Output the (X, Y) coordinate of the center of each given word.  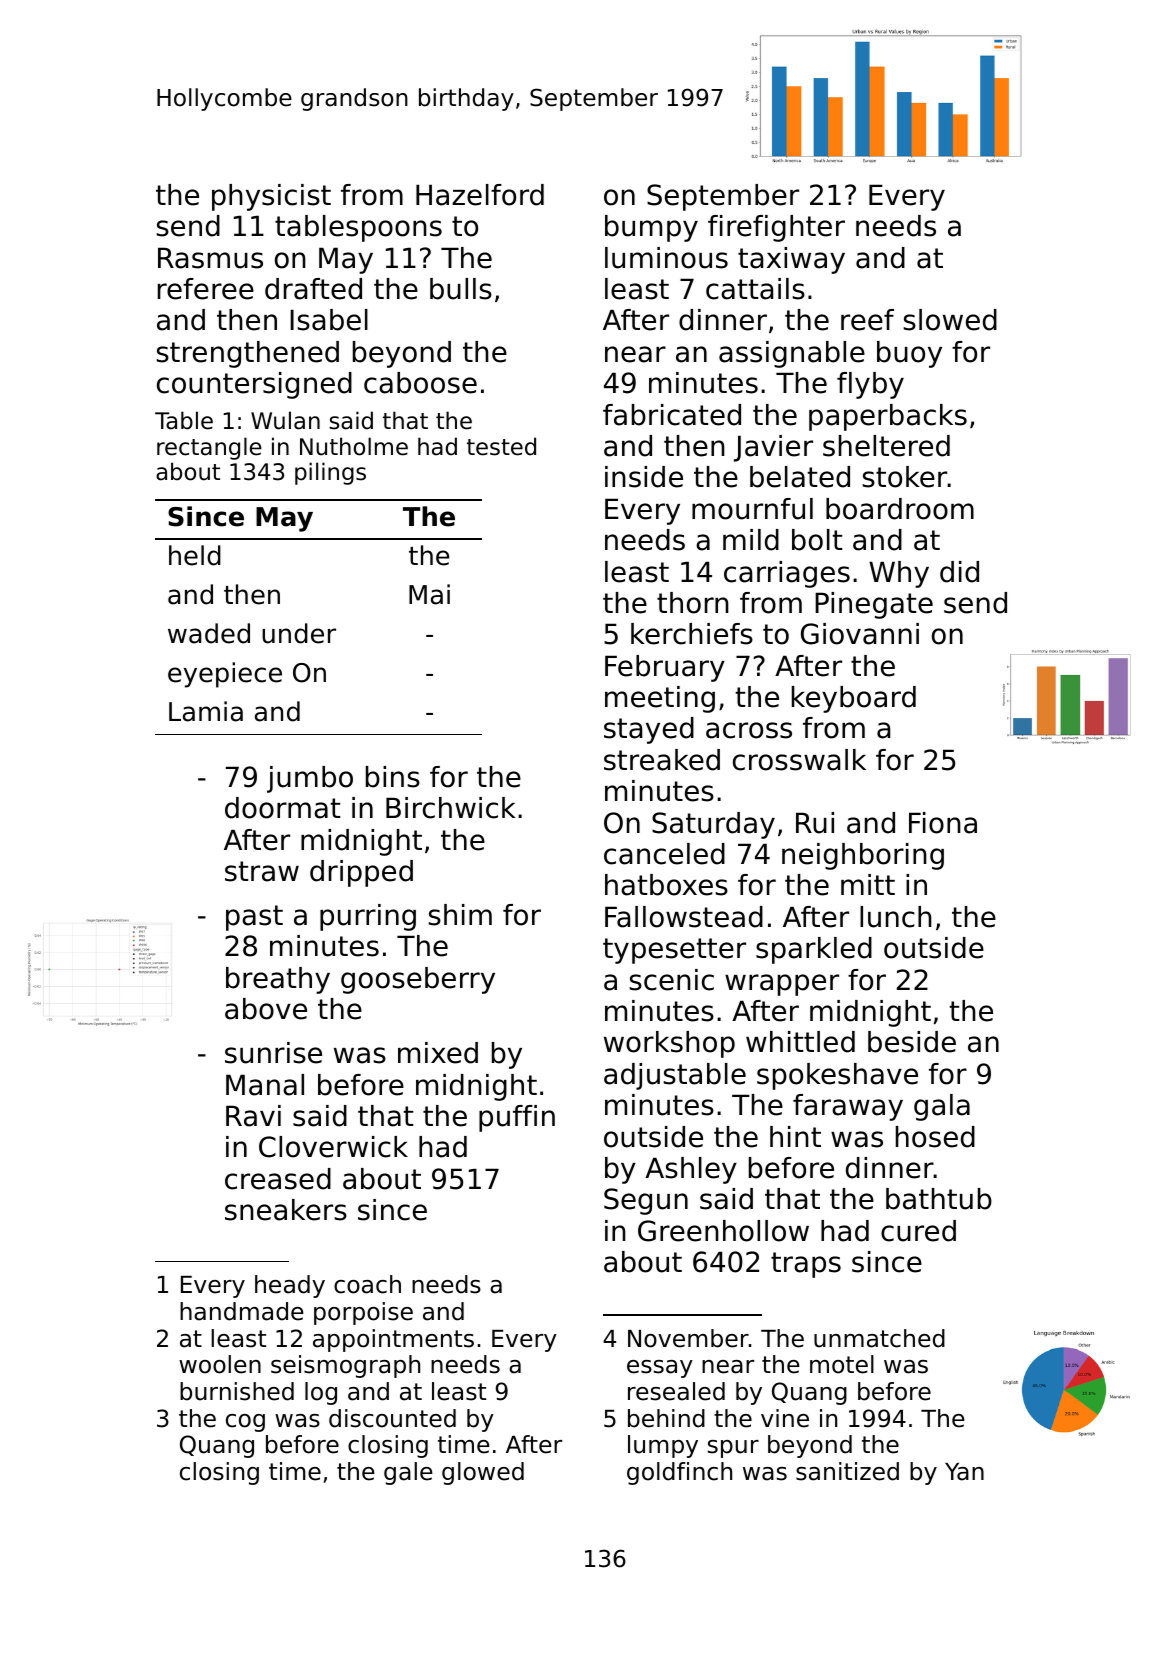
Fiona (943, 823)
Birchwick (451, 808)
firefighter (776, 228)
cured (918, 1231)
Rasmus (210, 258)
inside (644, 477)
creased (278, 1179)
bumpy (651, 228)
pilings (330, 473)
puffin (517, 1118)
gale (408, 1473)
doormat (282, 808)
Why (899, 574)
